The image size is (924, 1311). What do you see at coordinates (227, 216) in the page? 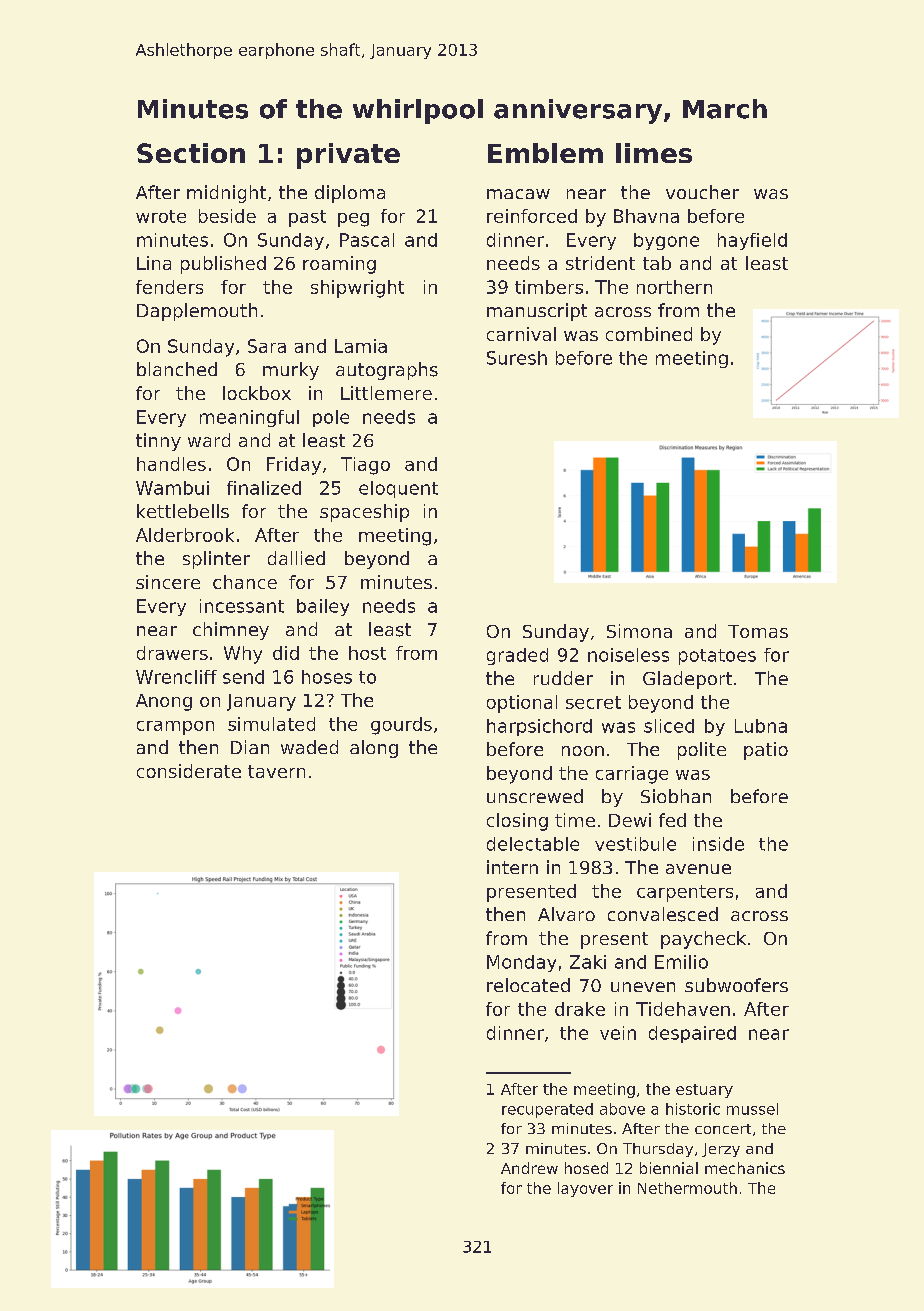
I see `beside` at bounding box center [227, 216].
